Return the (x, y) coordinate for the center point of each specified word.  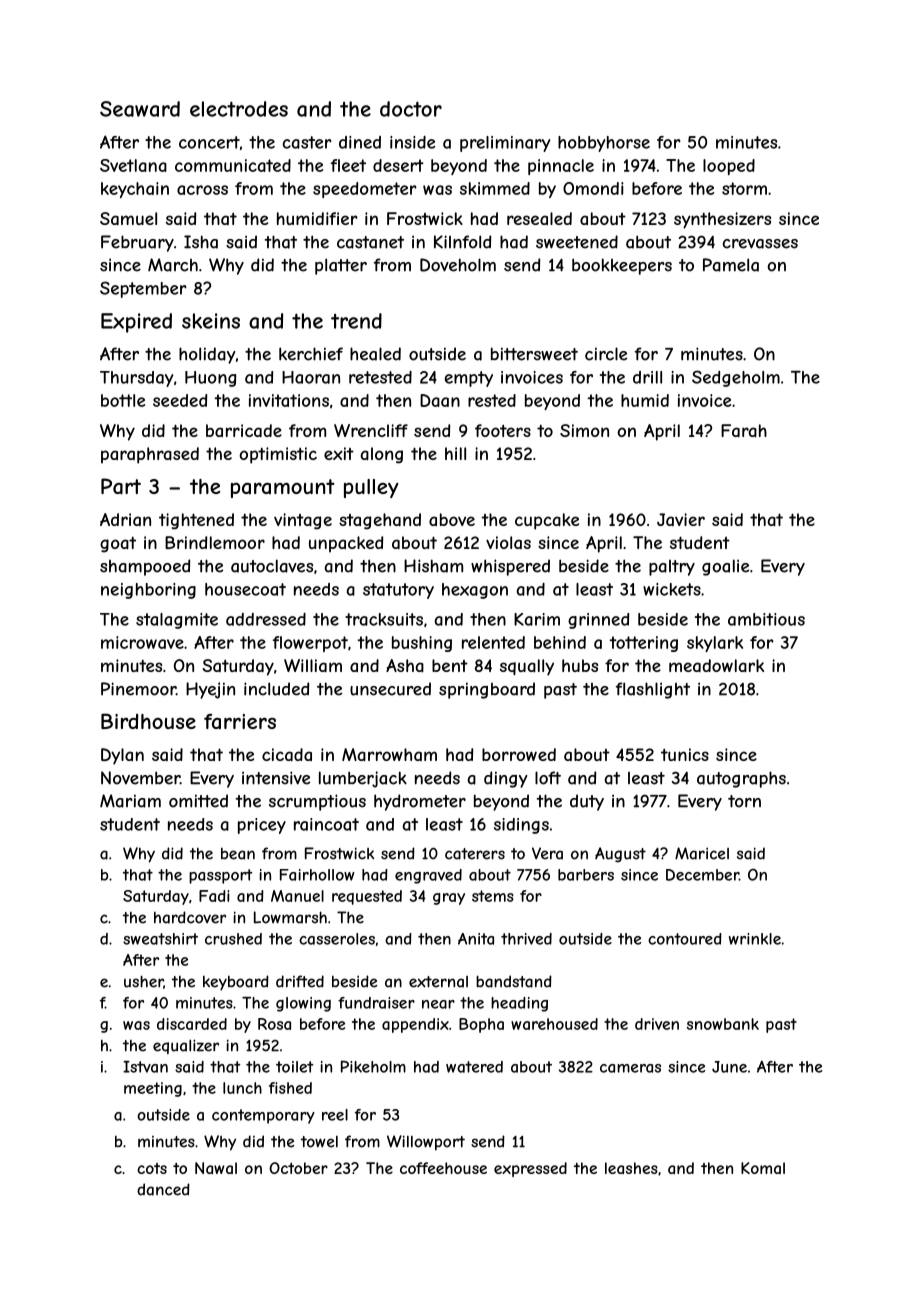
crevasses (760, 244)
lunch (242, 1088)
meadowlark (716, 665)
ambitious (766, 619)
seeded (180, 400)
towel (319, 1142)
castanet (370, 242)
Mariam (130, 801)
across (202, 190)
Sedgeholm (736, 378)
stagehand (380, 521)
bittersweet (534, 354)
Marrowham (389, 754)
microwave (142, 642)
